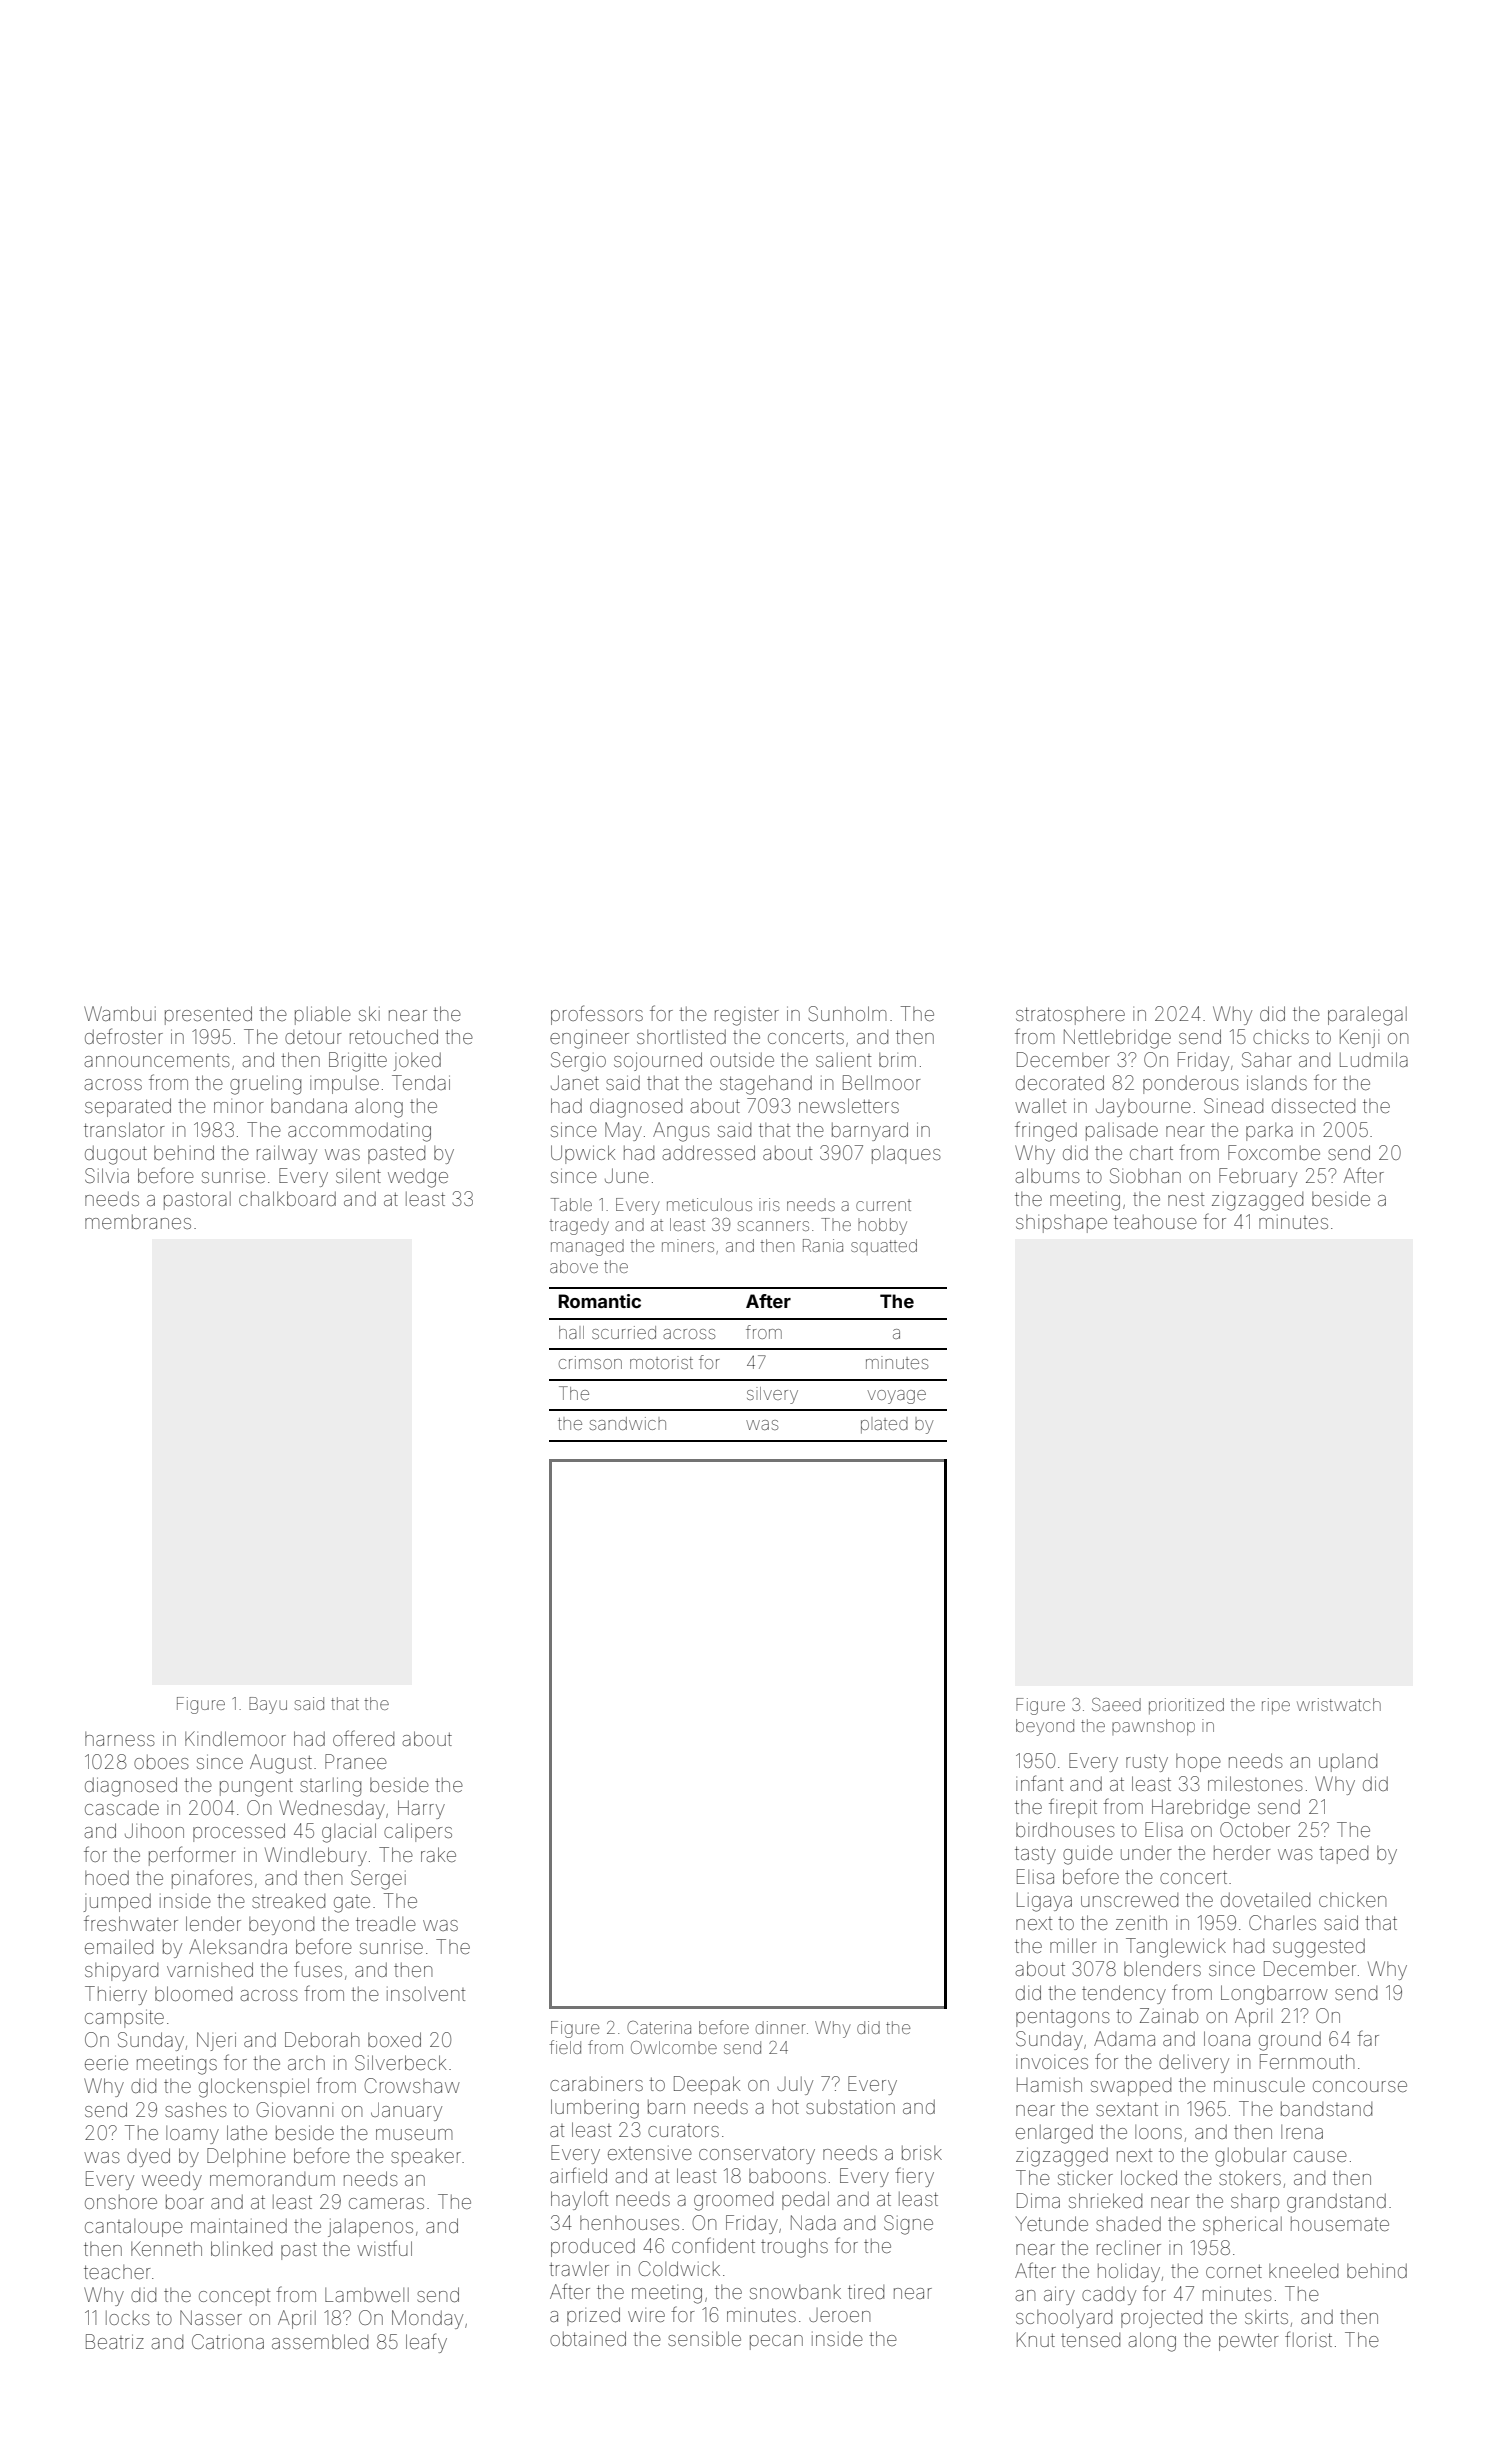 This page has width=1496, height=2464. Describe the element at coordinates (597, 1015) in the page. I see `professors` at that location.
